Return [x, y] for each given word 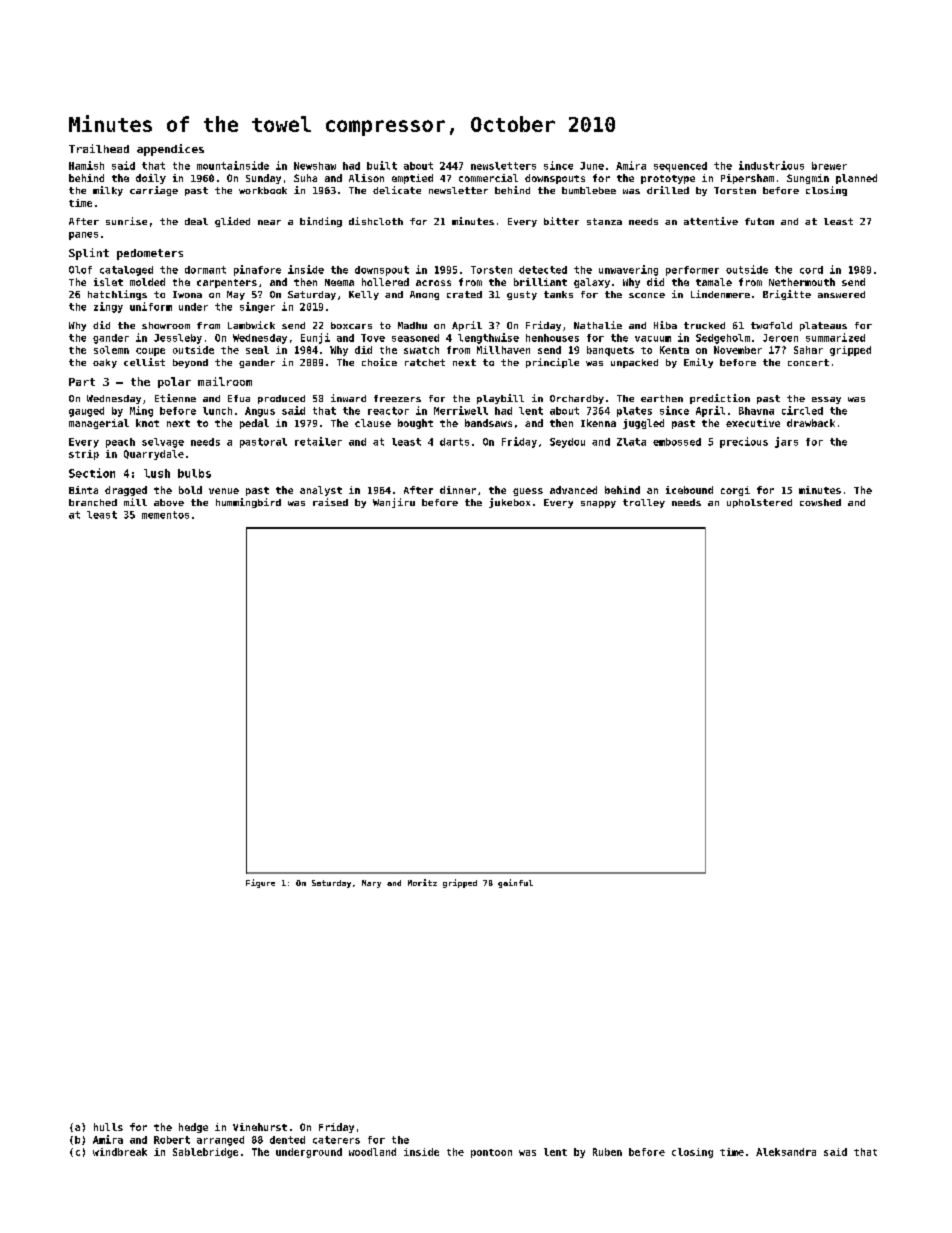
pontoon [491, 1153]
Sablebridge [205, 1153]
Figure [260, 883]
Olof [80, 270]
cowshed [820, 502]
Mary [371, 884]
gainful [515, 883]
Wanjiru [394, 503]
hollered [385, 282]
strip [84, 455]
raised [330, 502]
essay [826, 400]
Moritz [422, 882]
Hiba [665, 325]
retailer [318, 441]
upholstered [759, 503]
